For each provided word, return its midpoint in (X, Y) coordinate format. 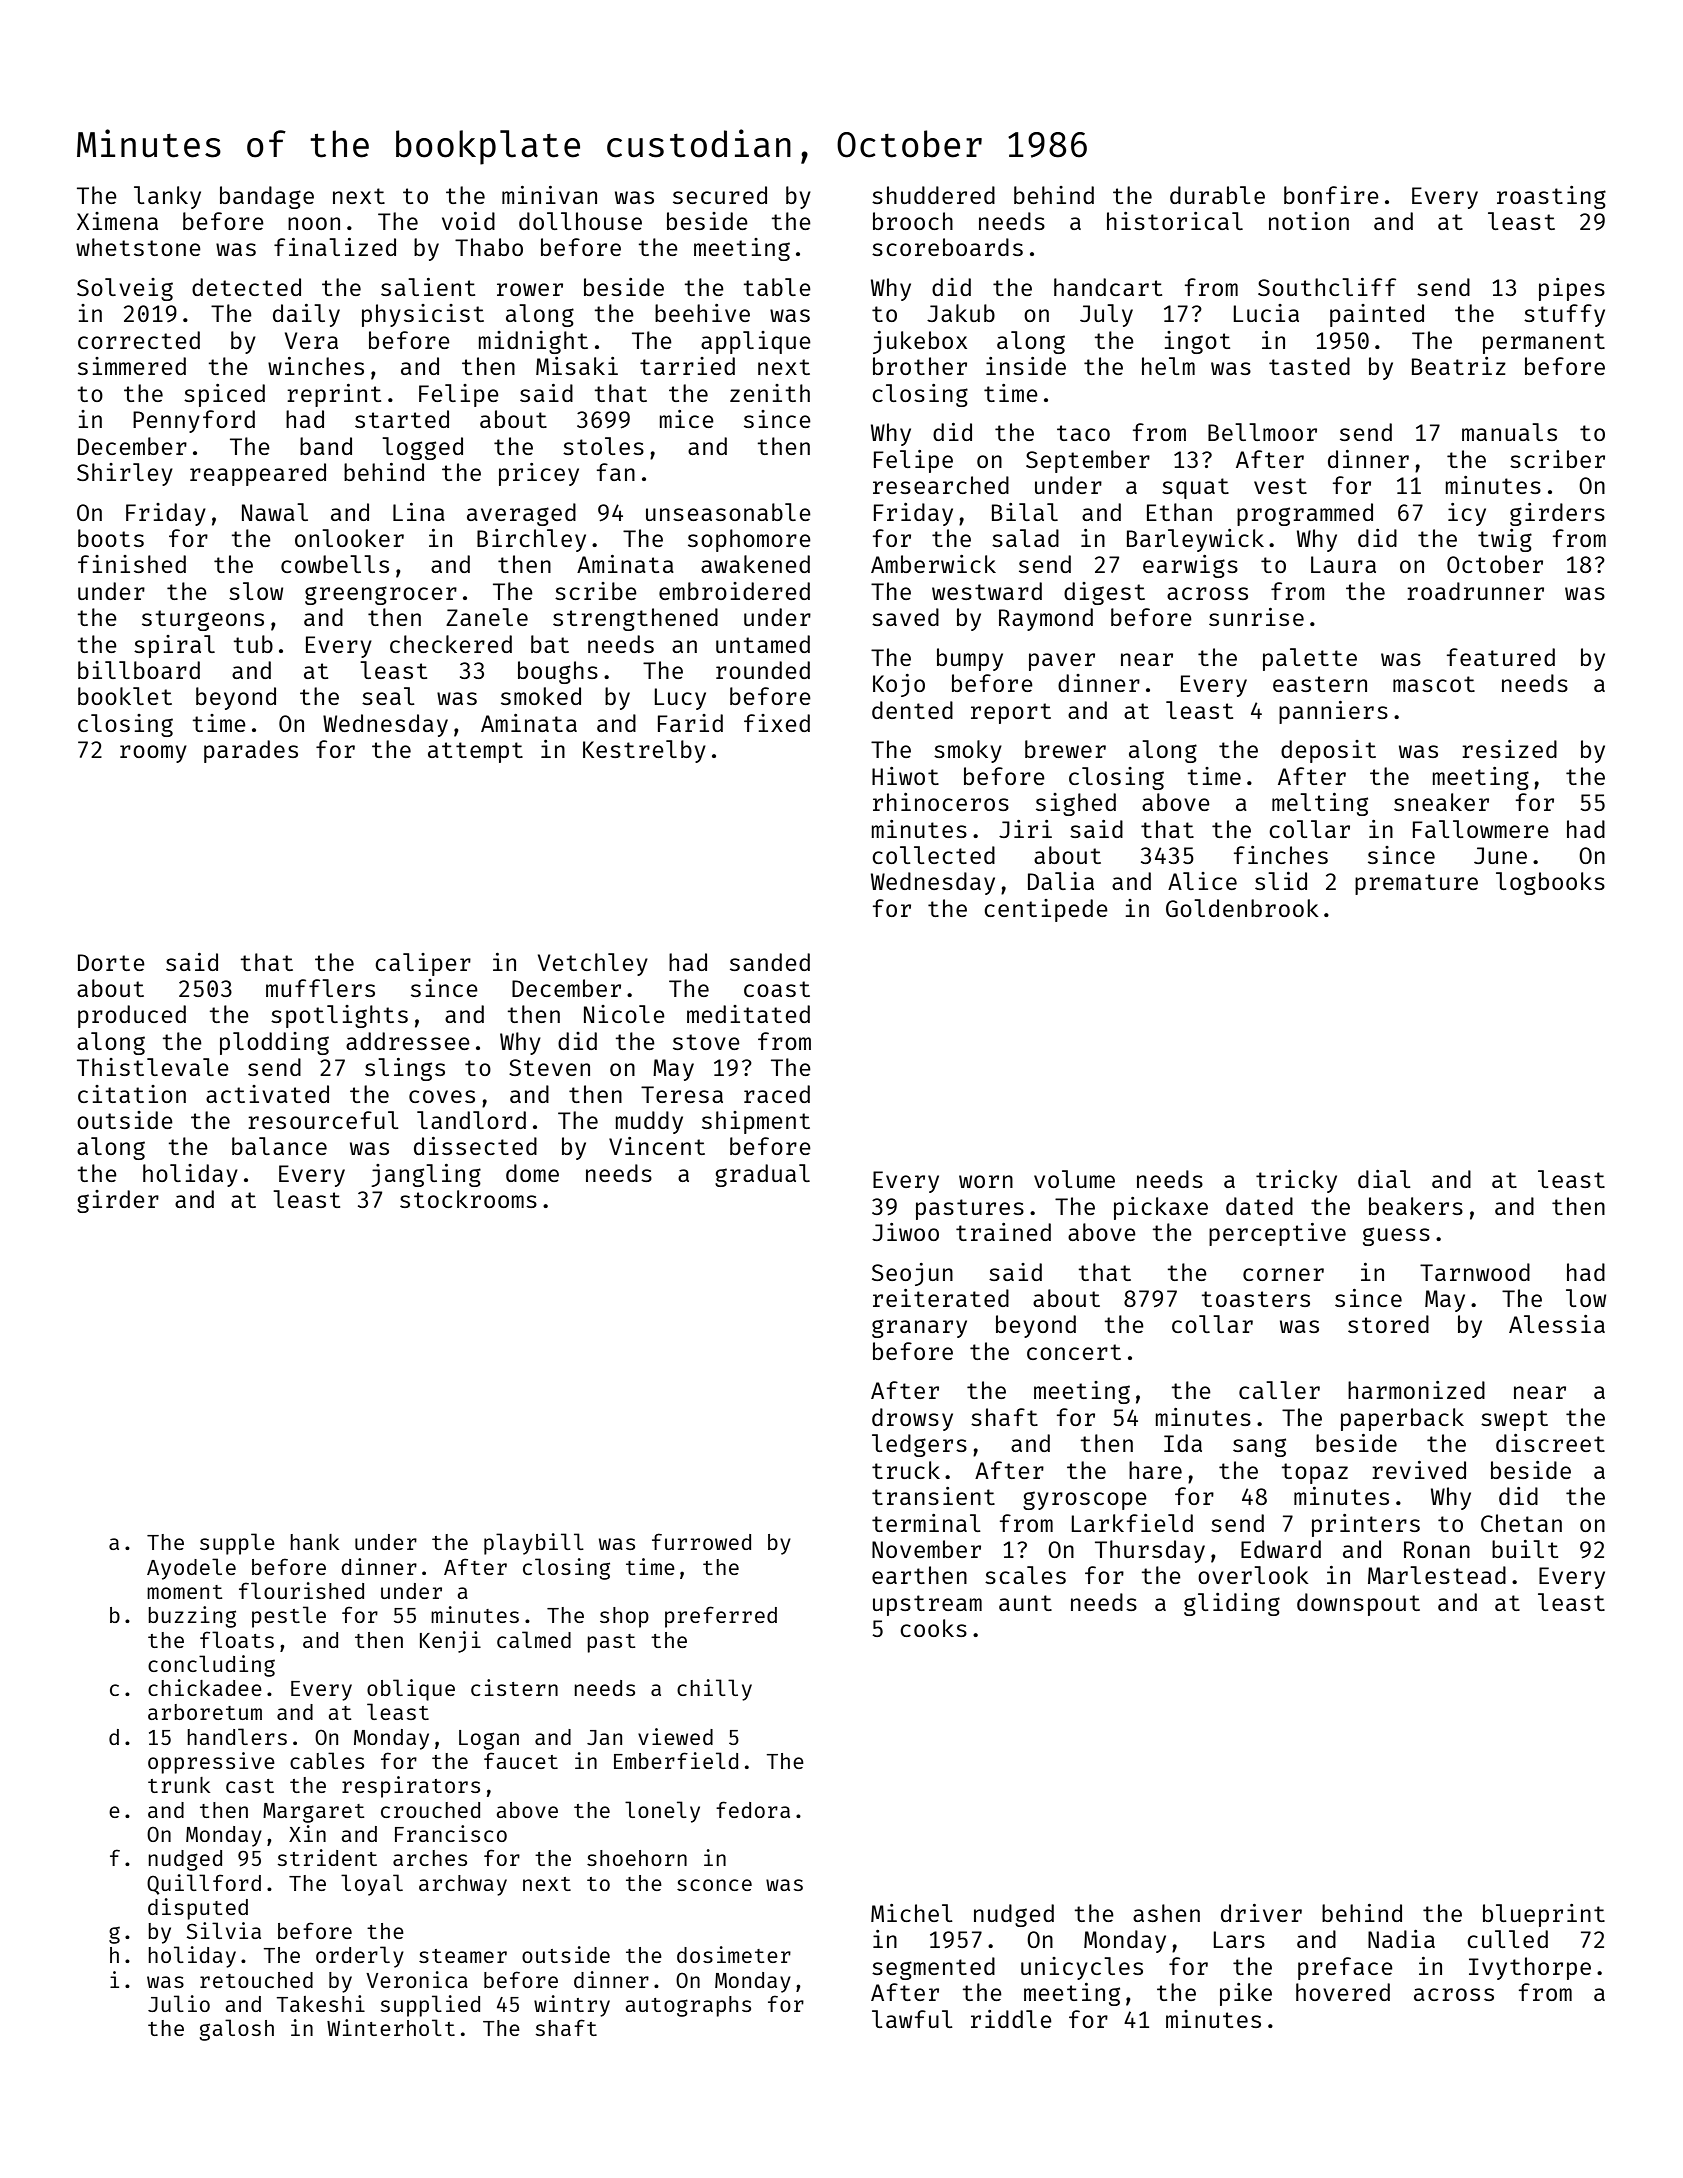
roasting (1551, 197)
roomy (153, 754)
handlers (237, 1736)
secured (720, 195)
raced (777, 1094)
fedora (753, 1809)
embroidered (734, 591)
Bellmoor (1262, 432)
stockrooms (468, 1199)
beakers (1416, 1206)
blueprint (1544, 1915)
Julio (179, 2003)
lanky (167, 197)
